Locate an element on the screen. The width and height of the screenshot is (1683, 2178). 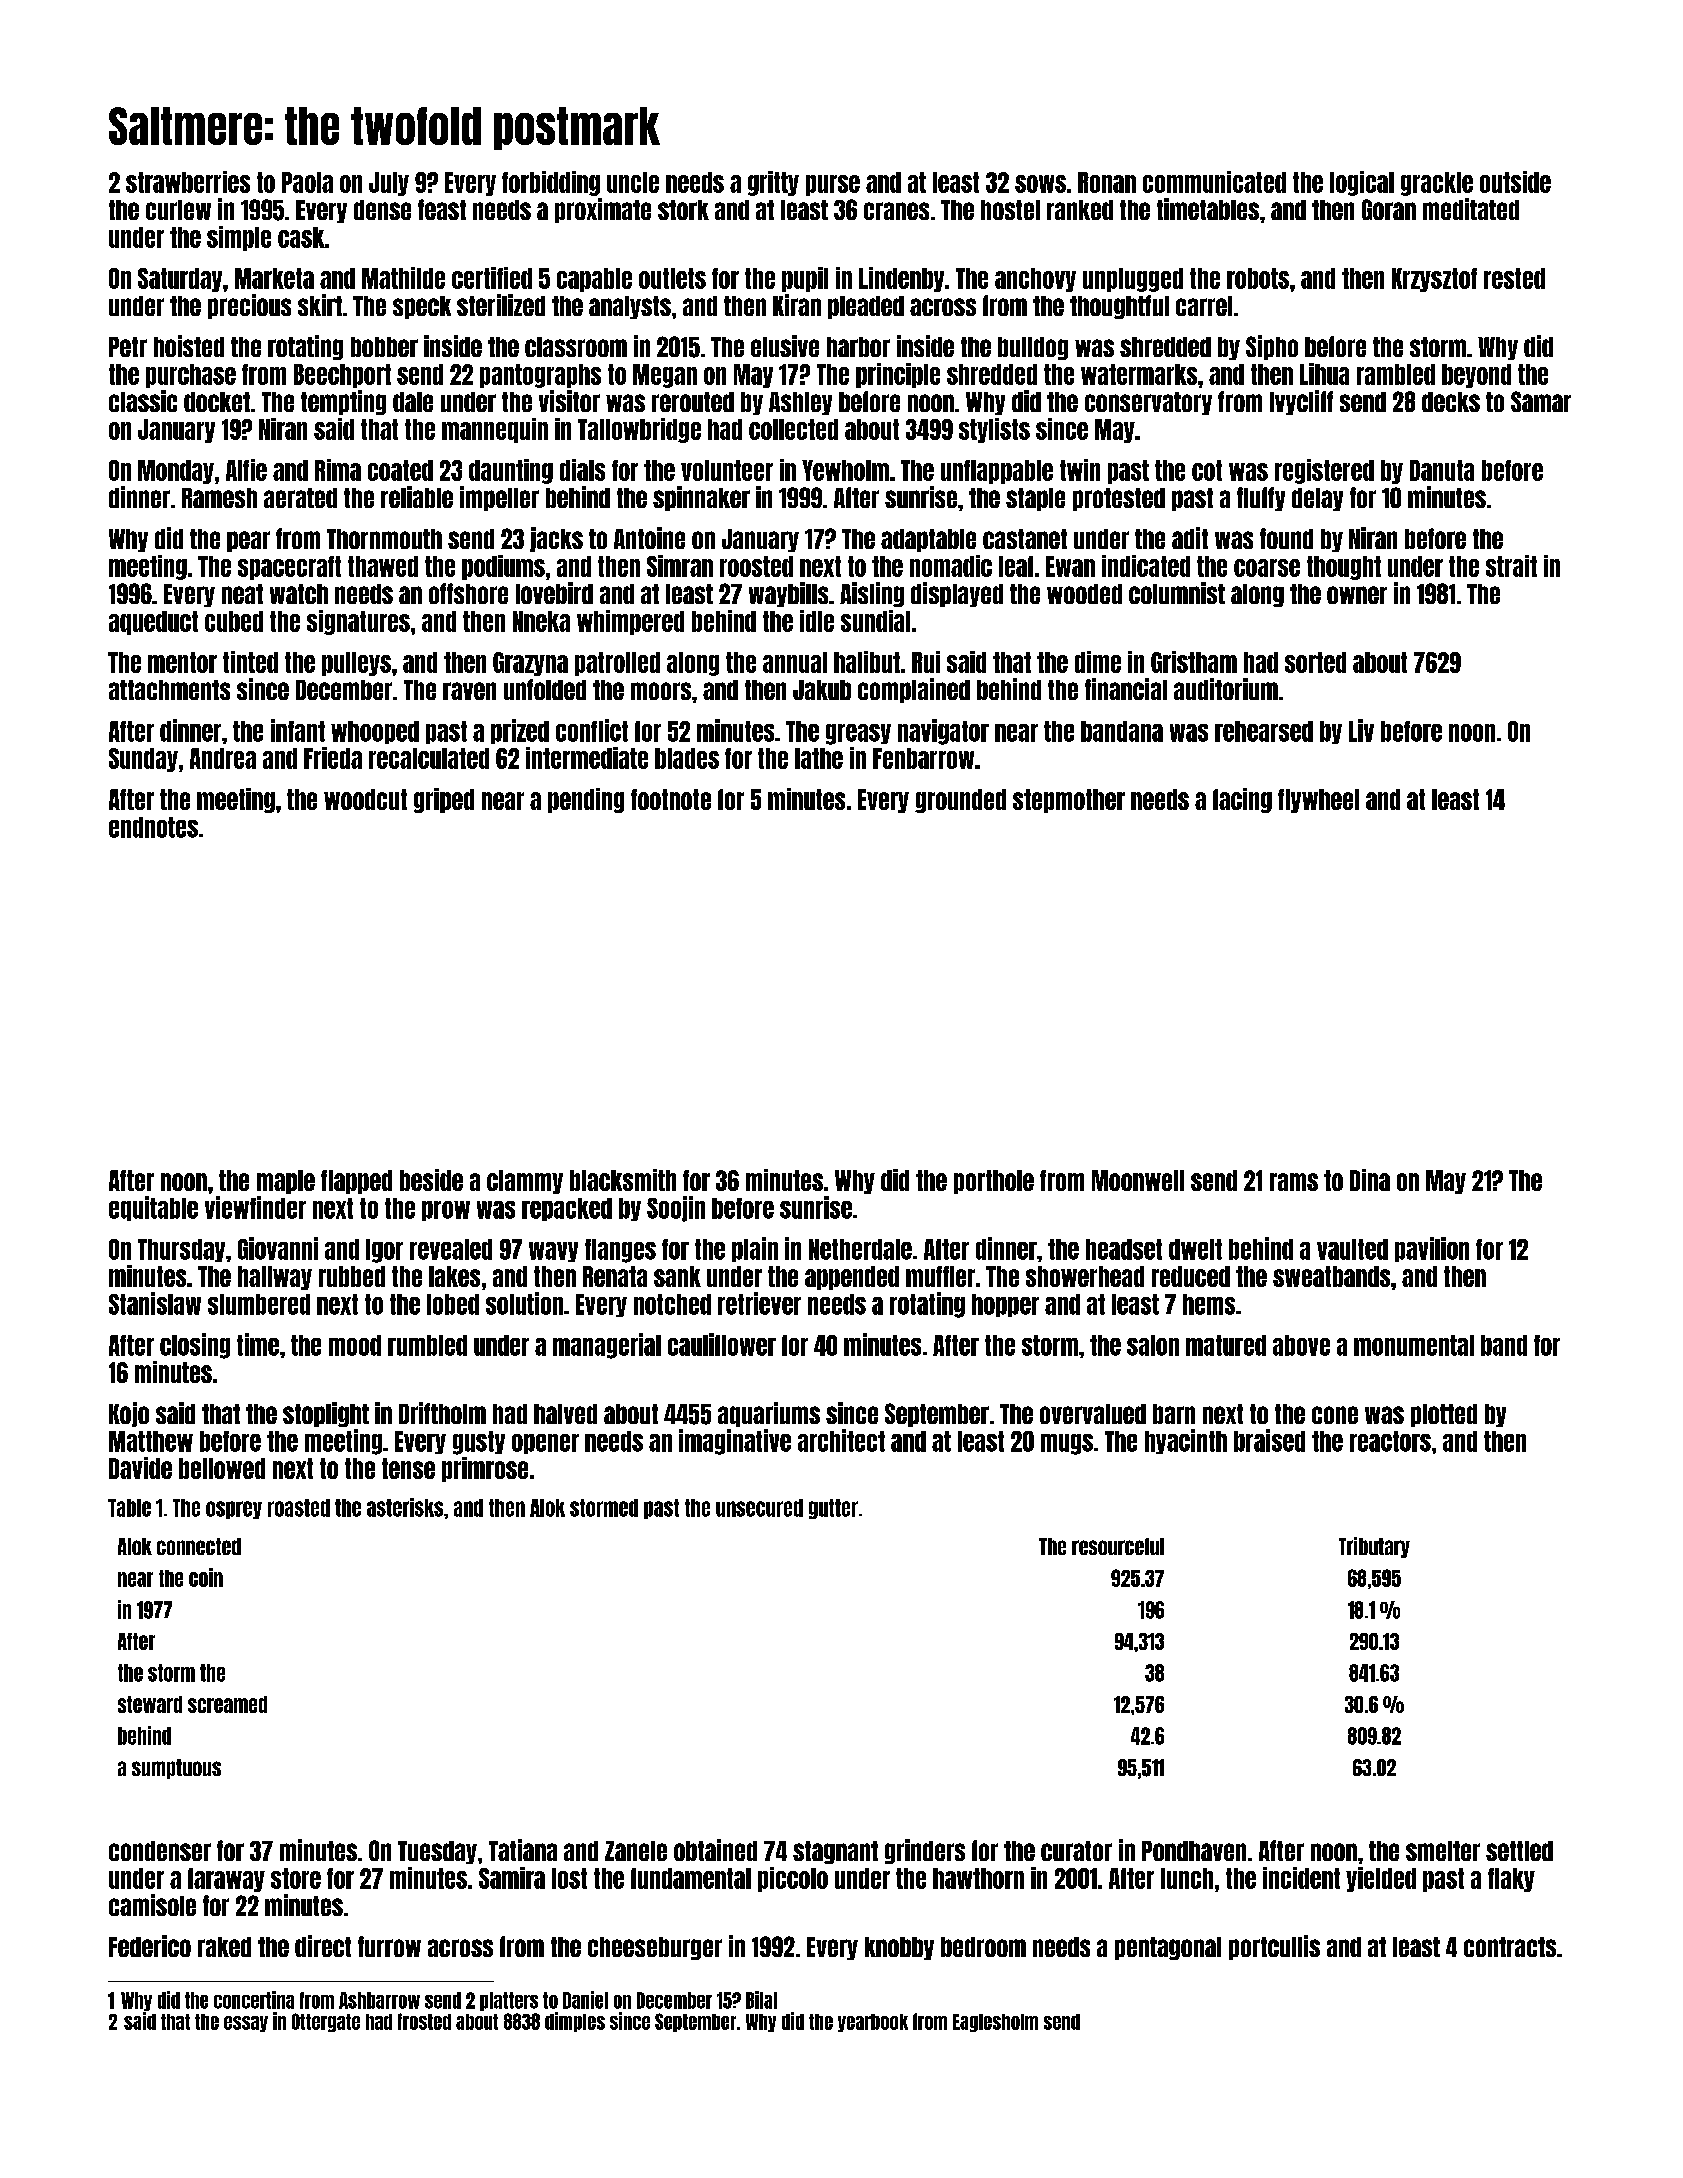
gritty is located at coordinates (773, 183).
